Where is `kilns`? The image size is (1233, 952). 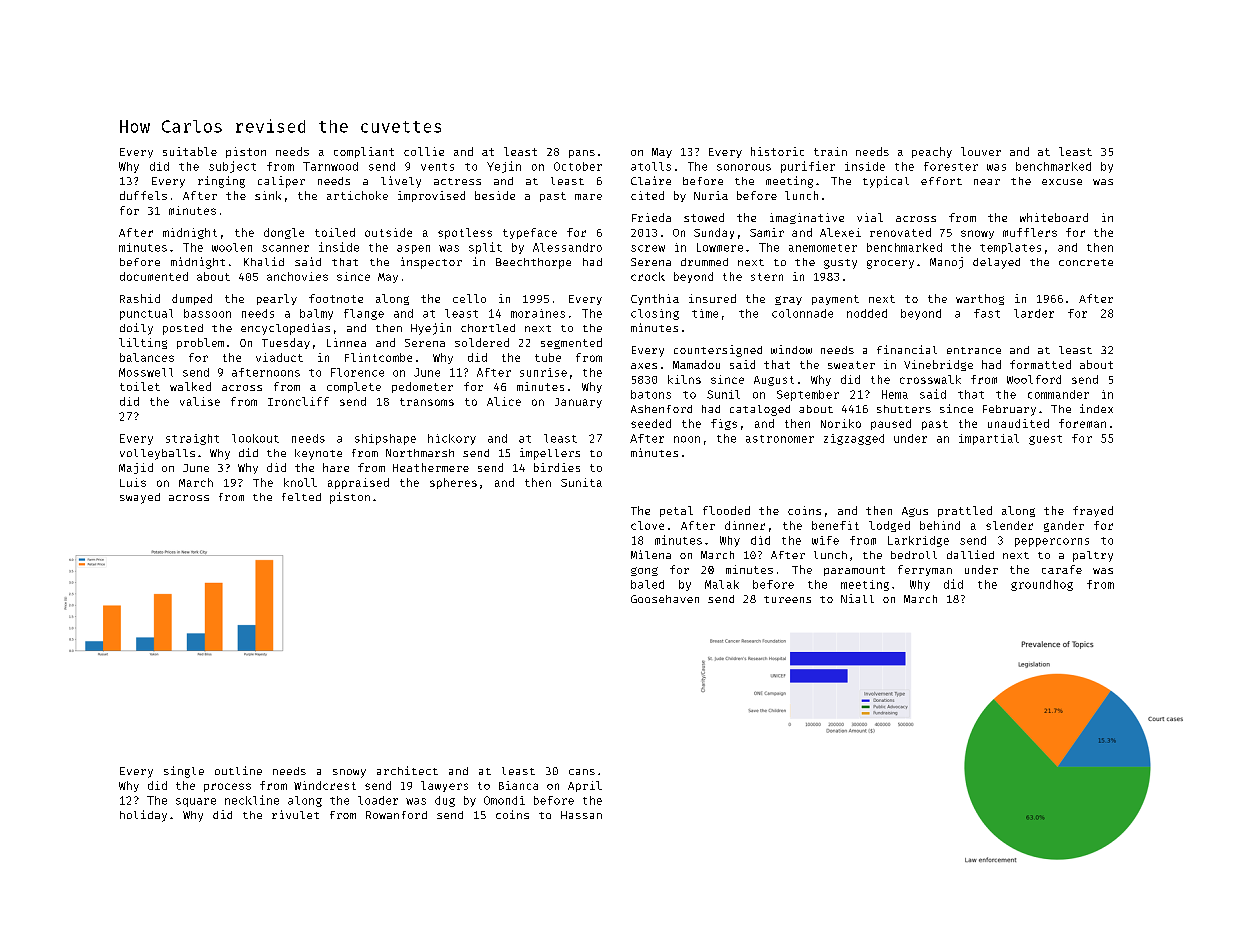
kilns is located at coordinates (684, 379).
